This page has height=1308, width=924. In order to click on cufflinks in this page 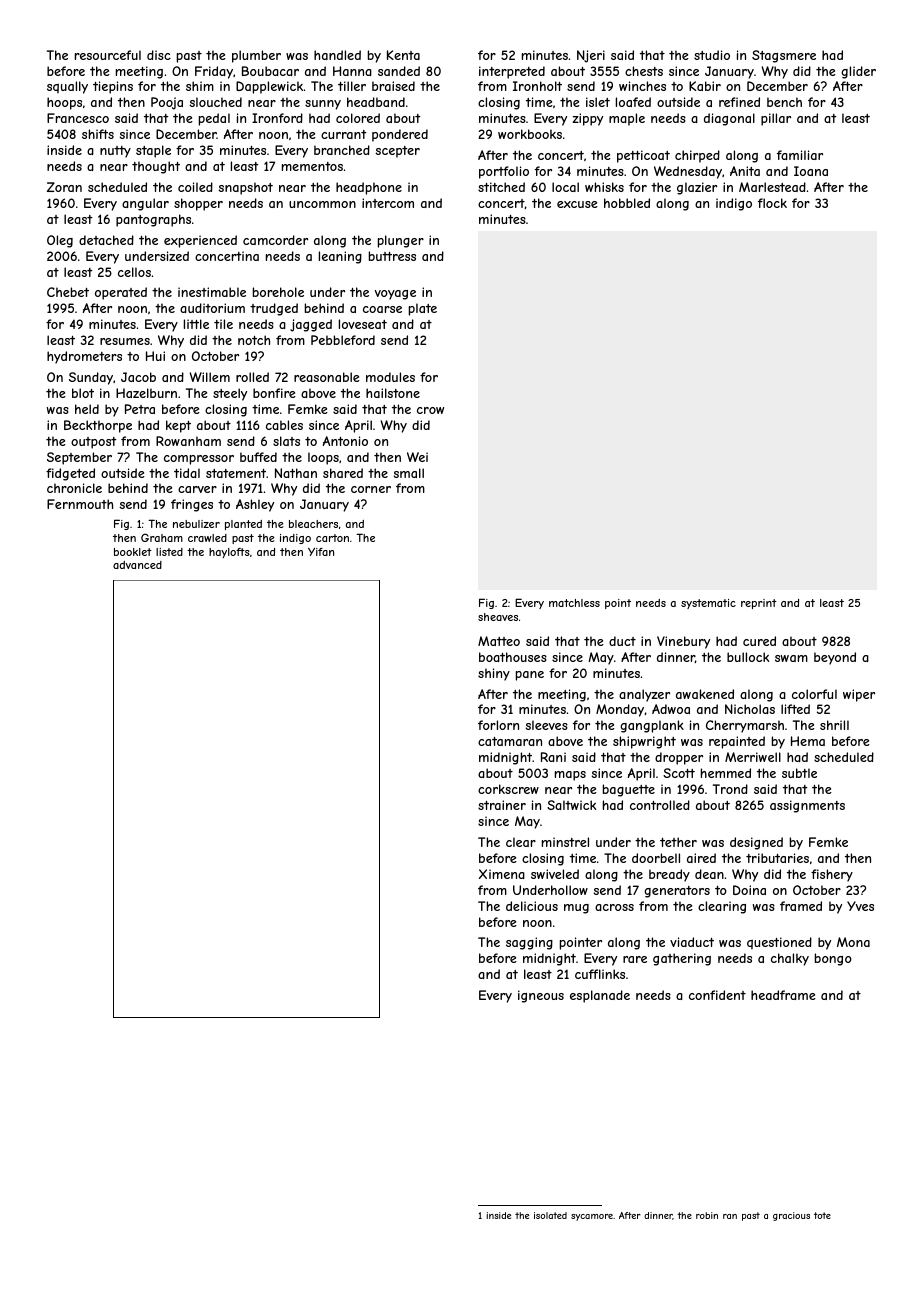, I will do `click(600, 974)`.
